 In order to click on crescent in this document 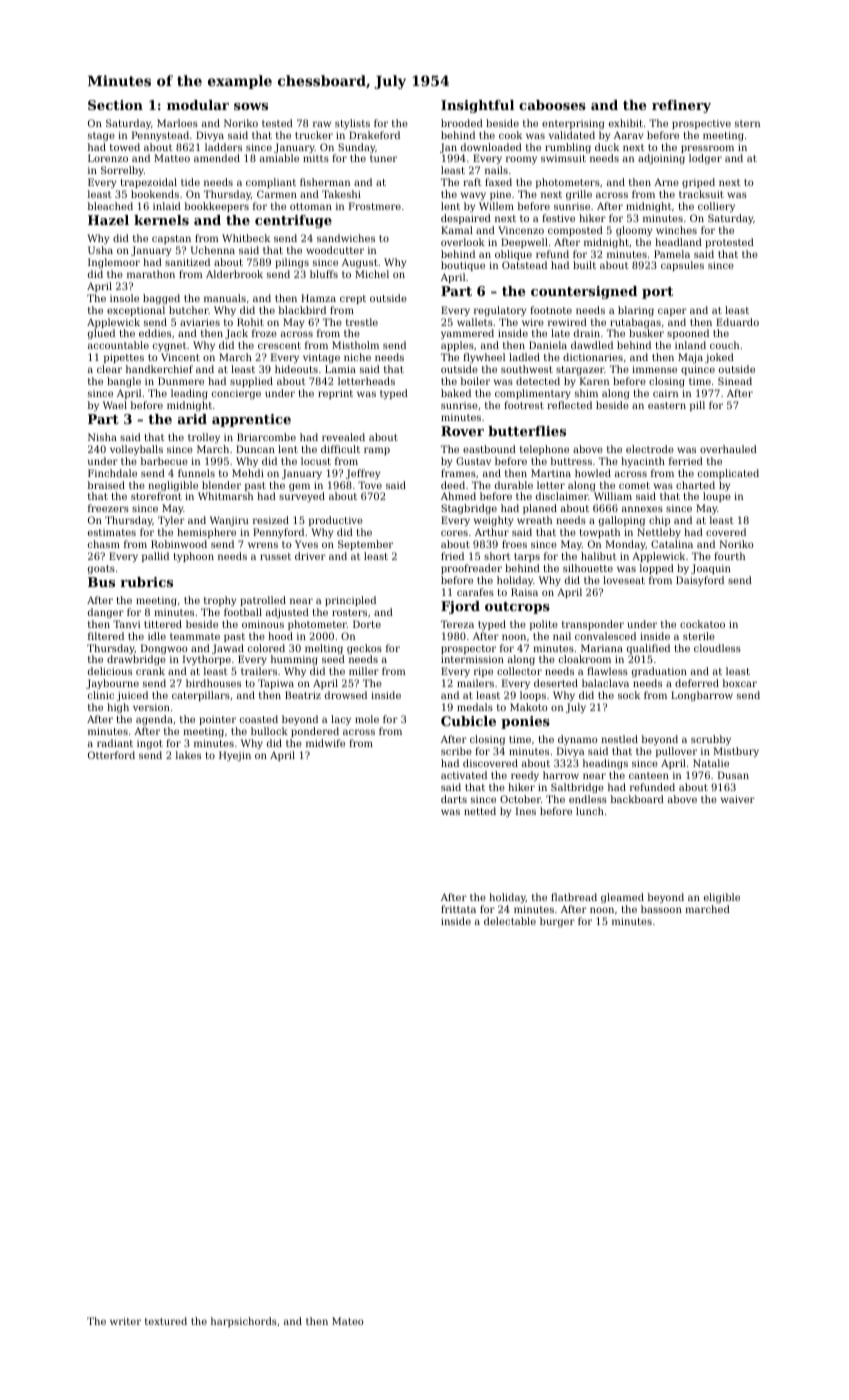, I will do `click(279, 345)`.
